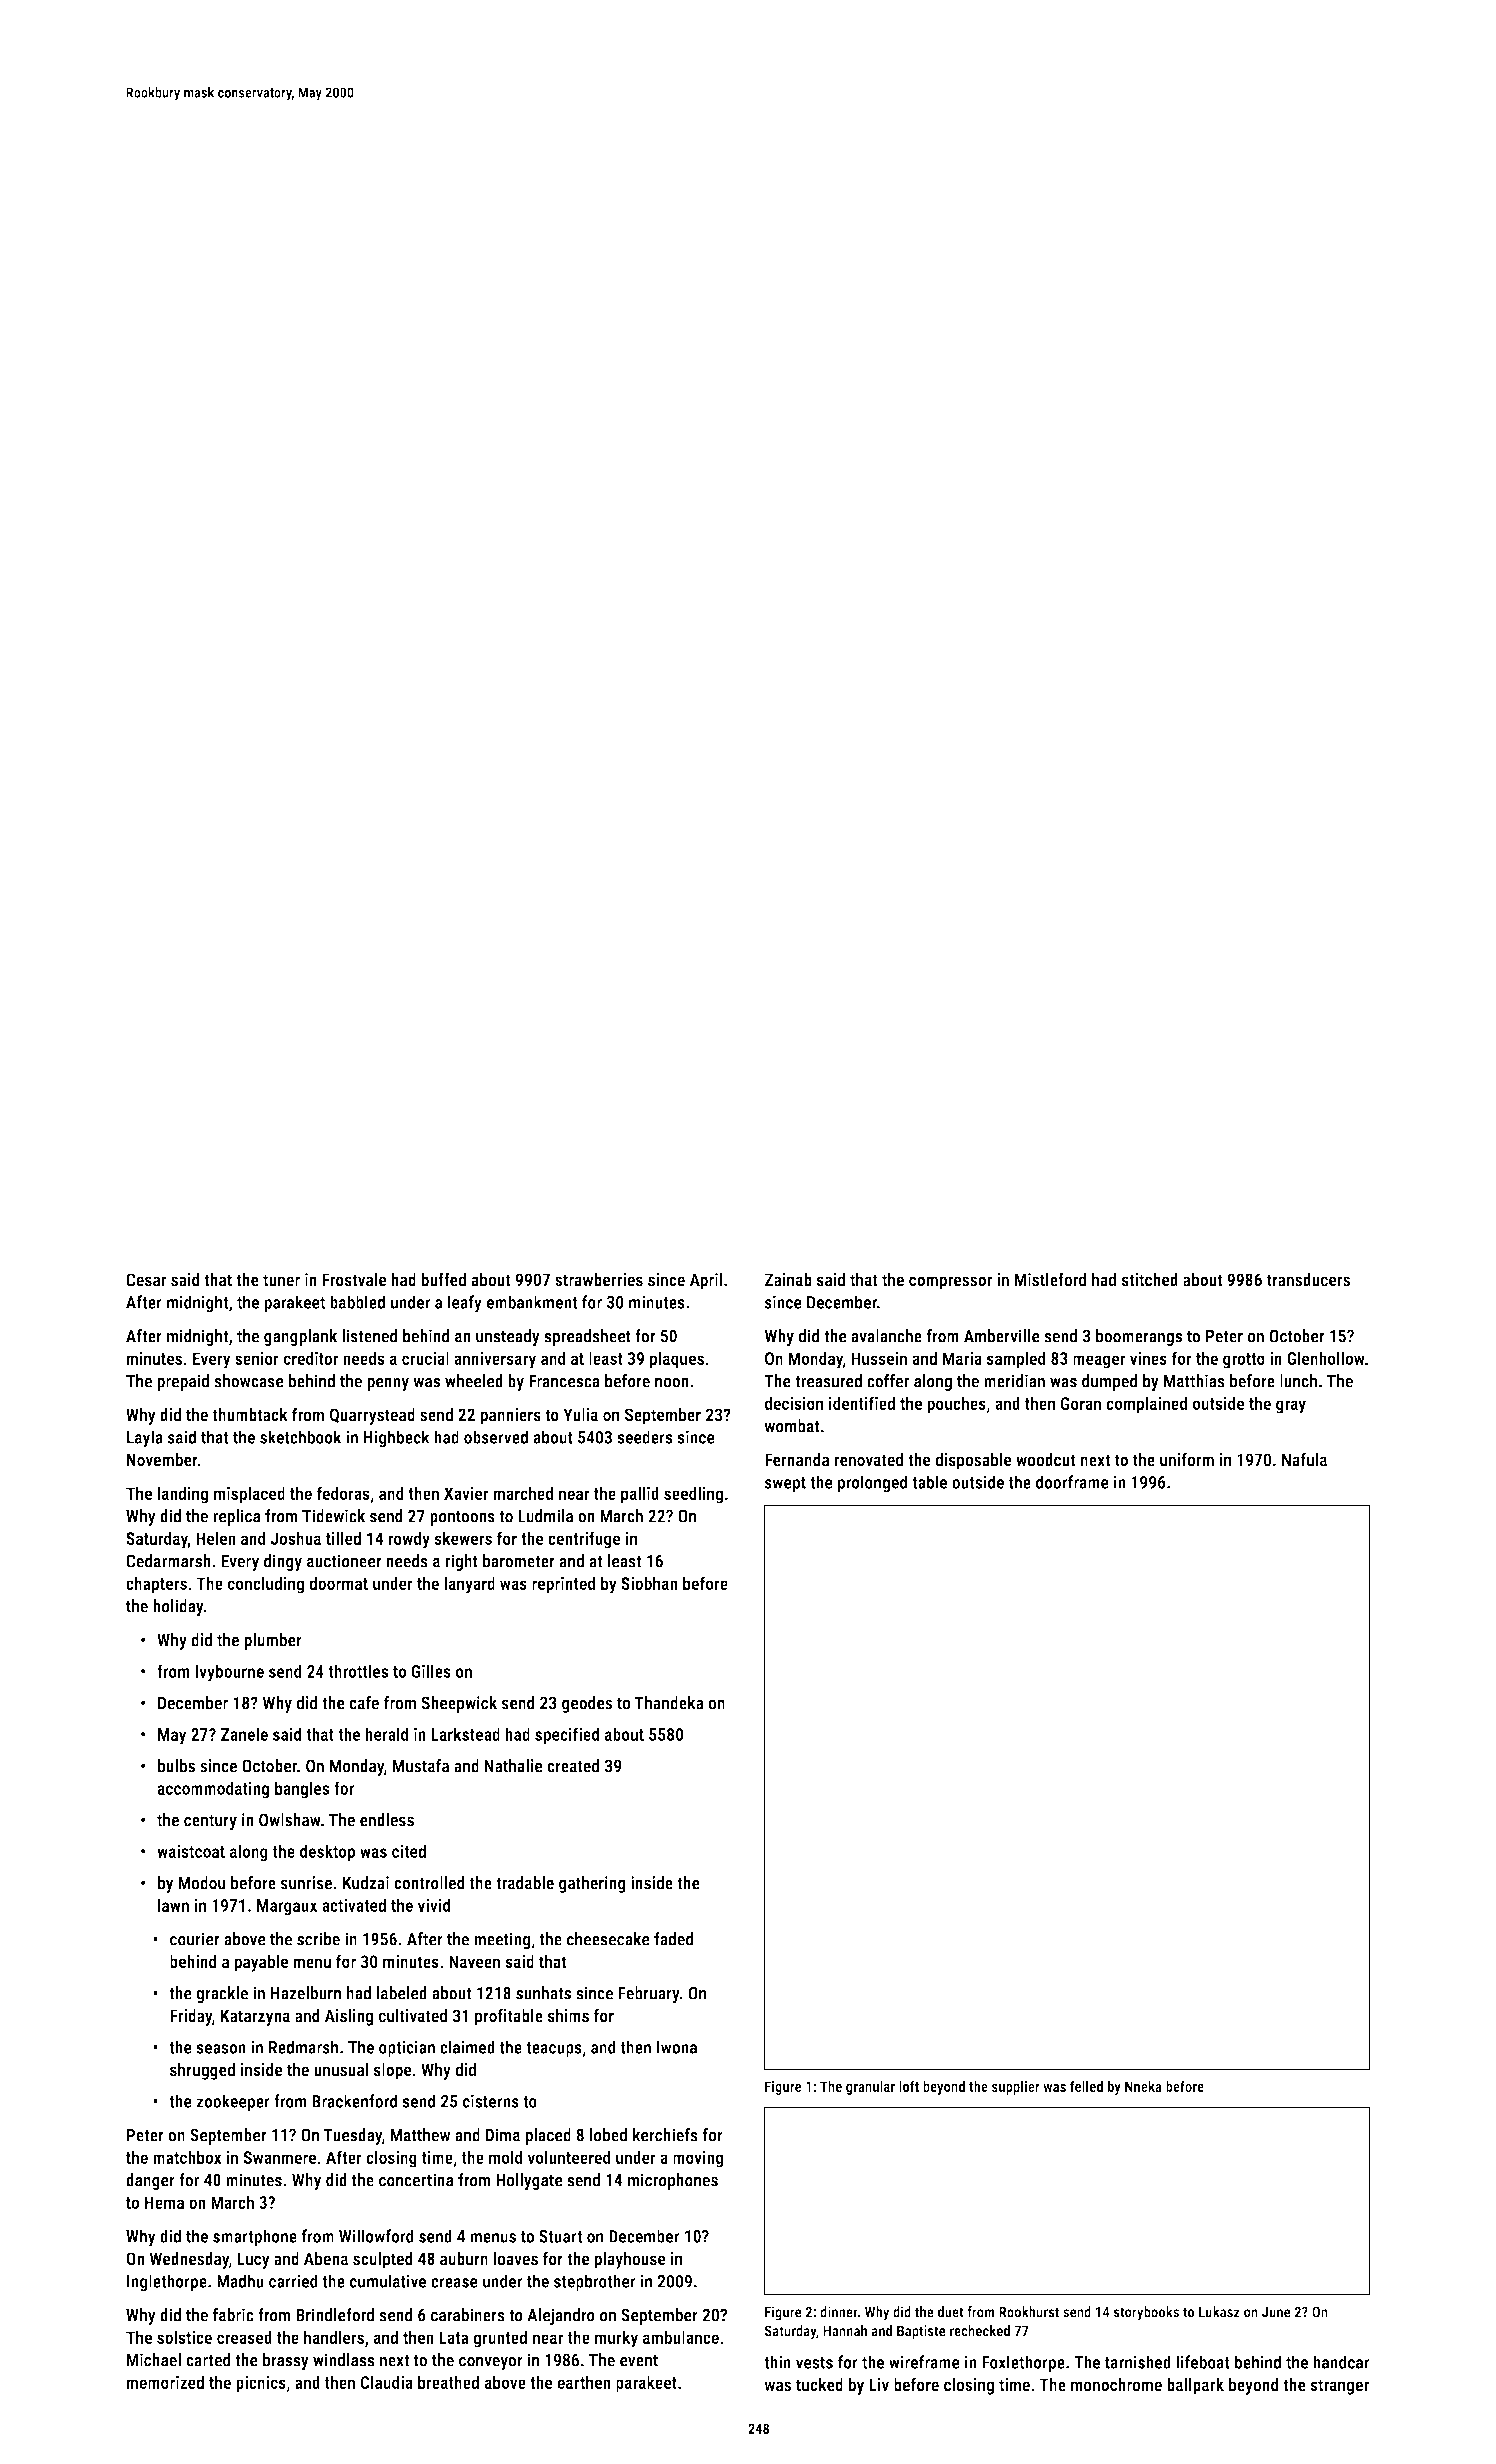  What do you see at coordinates (443, 1279) in the image?
I see `buffed` at bounding box center [443, 1279].
